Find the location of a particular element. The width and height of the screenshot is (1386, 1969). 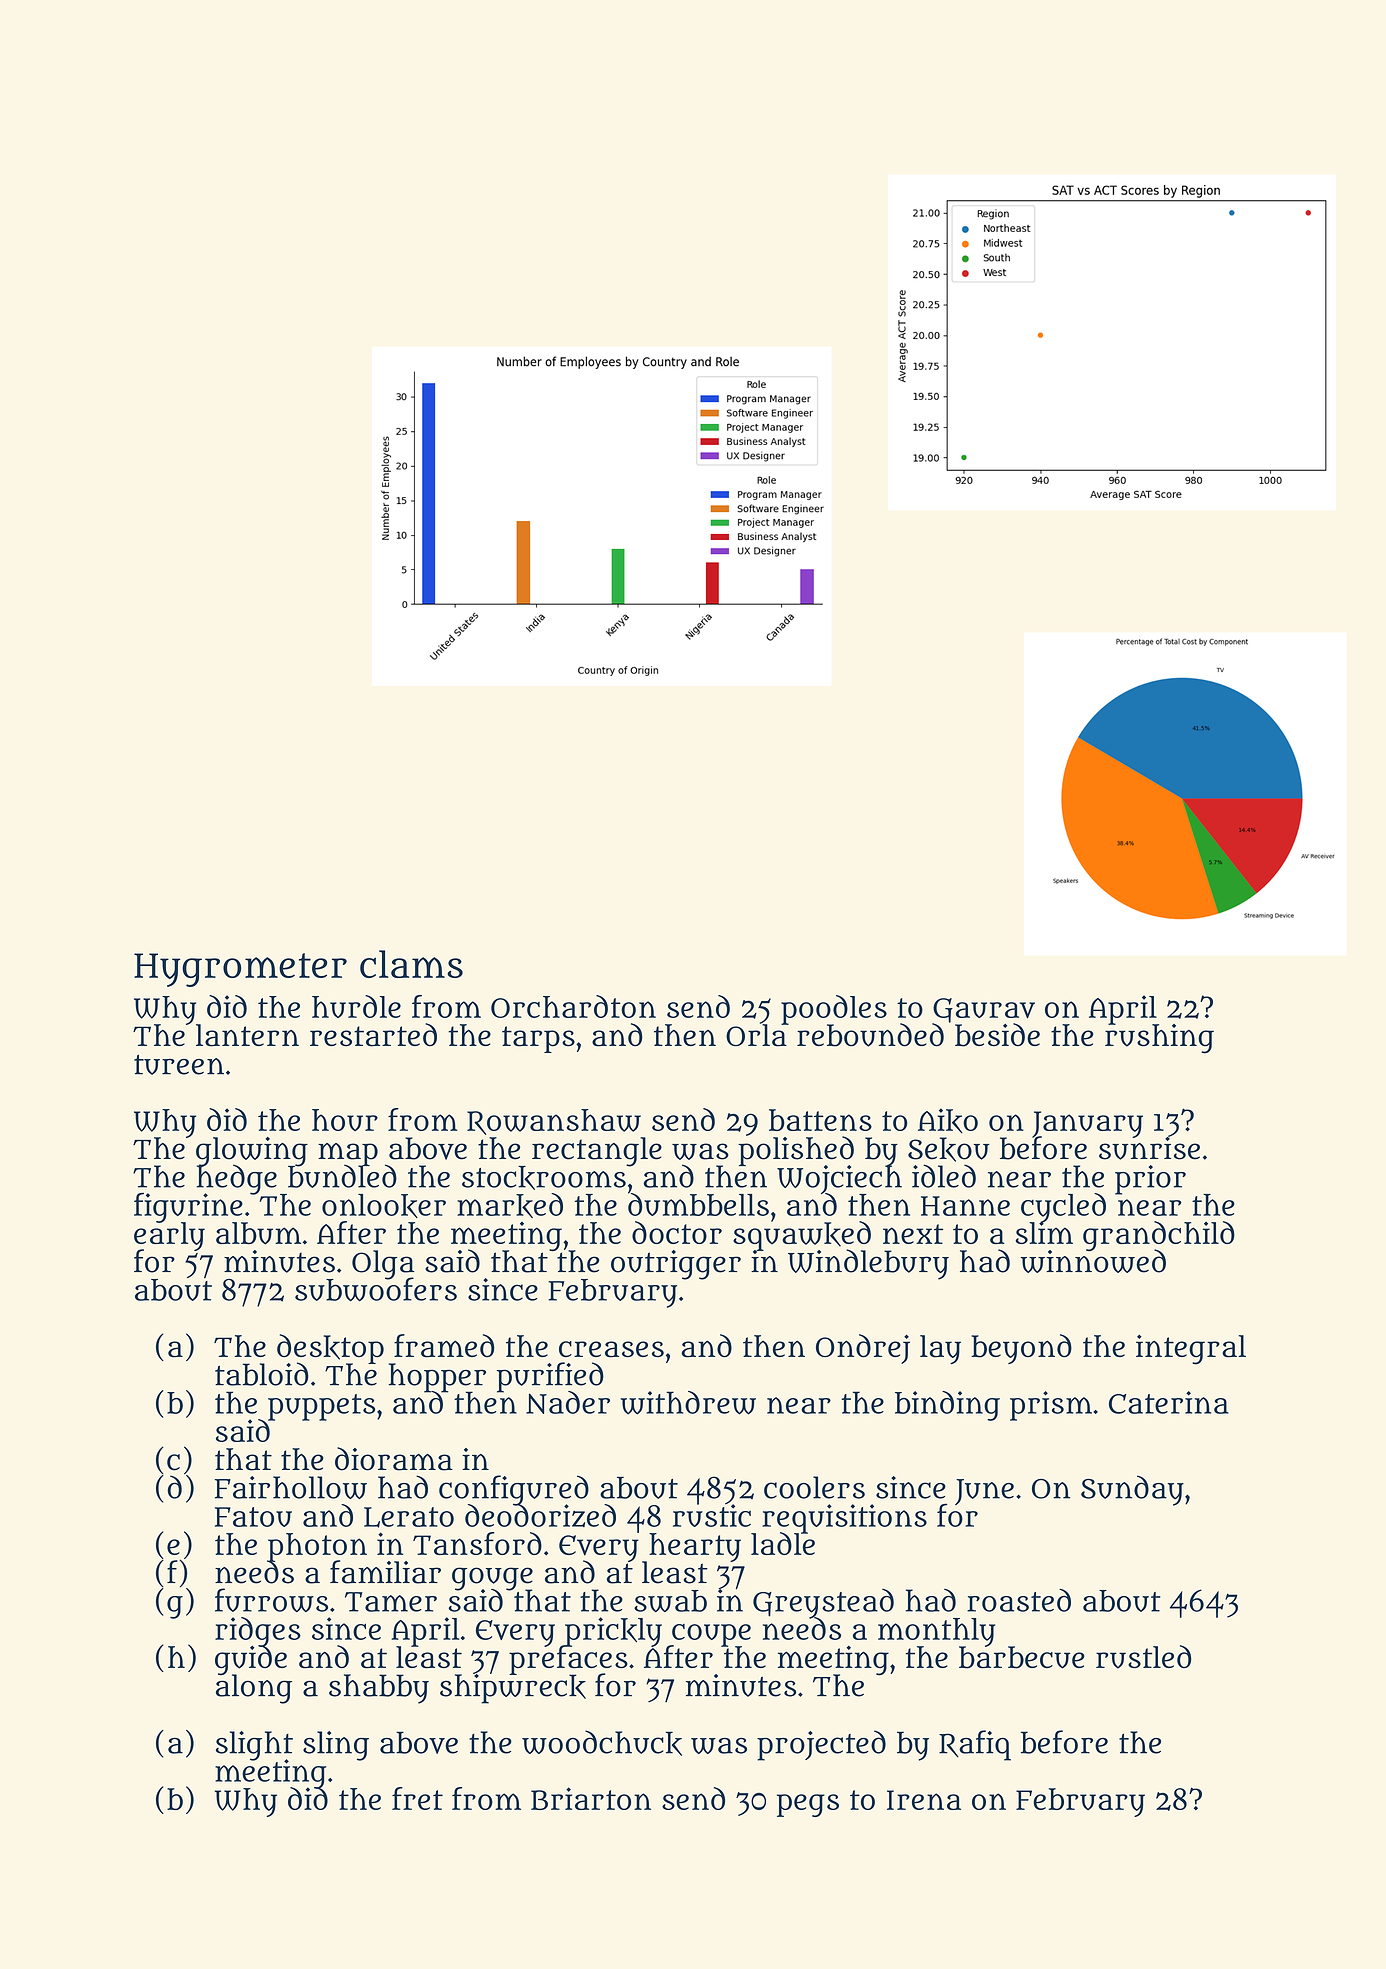

Hygrometer is located at coordinates (240, 970).
